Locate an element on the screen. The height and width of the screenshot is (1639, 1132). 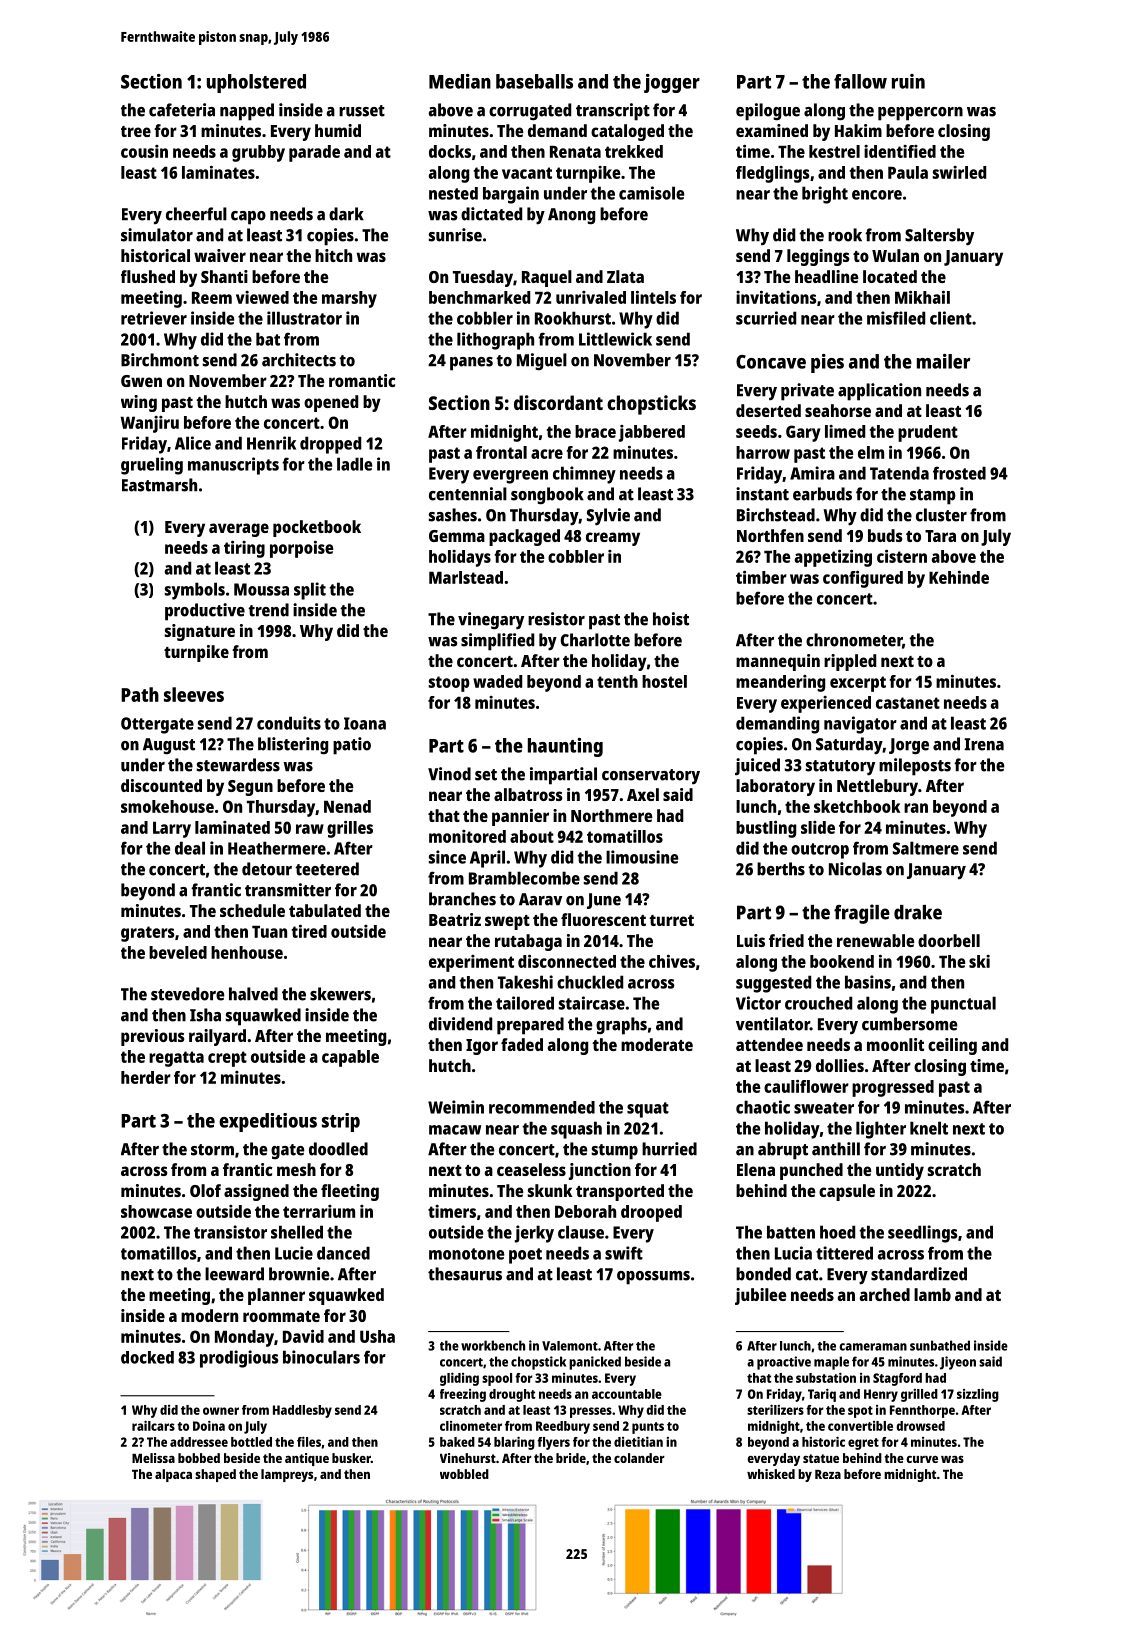
architects is located at coordinates (299, 360).
